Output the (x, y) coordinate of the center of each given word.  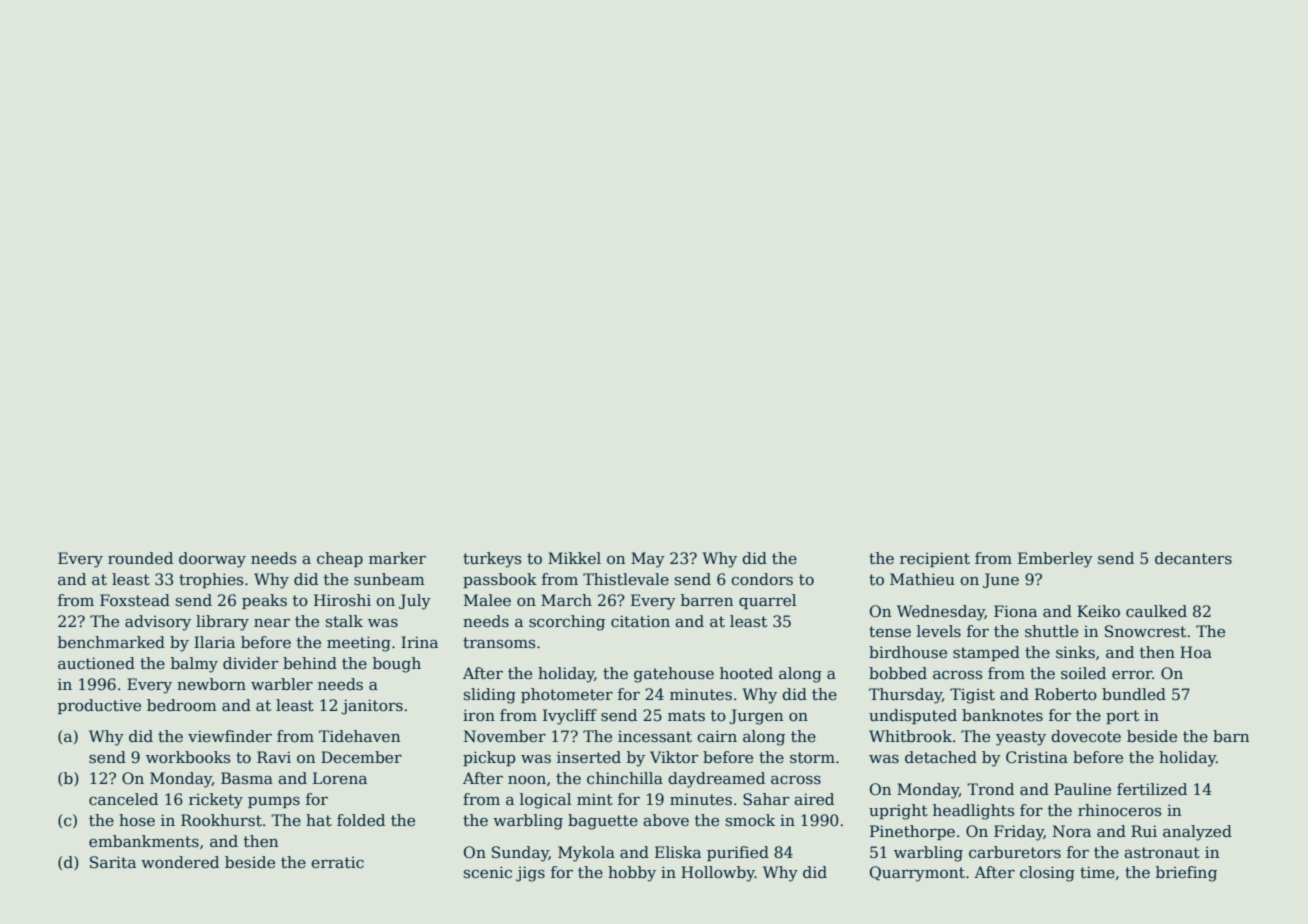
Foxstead (135, 600)
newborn (211, 684)
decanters (1193, 558)
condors (762, 579)
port (1122, 717)
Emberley (1055, 560)
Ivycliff (570, 717)
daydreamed (716, 780)
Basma (247, 778)
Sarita (113, 862)
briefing (1186, 874)
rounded (140, 558)
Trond (990, 789)
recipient (935, 559)
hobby (632, 874)
